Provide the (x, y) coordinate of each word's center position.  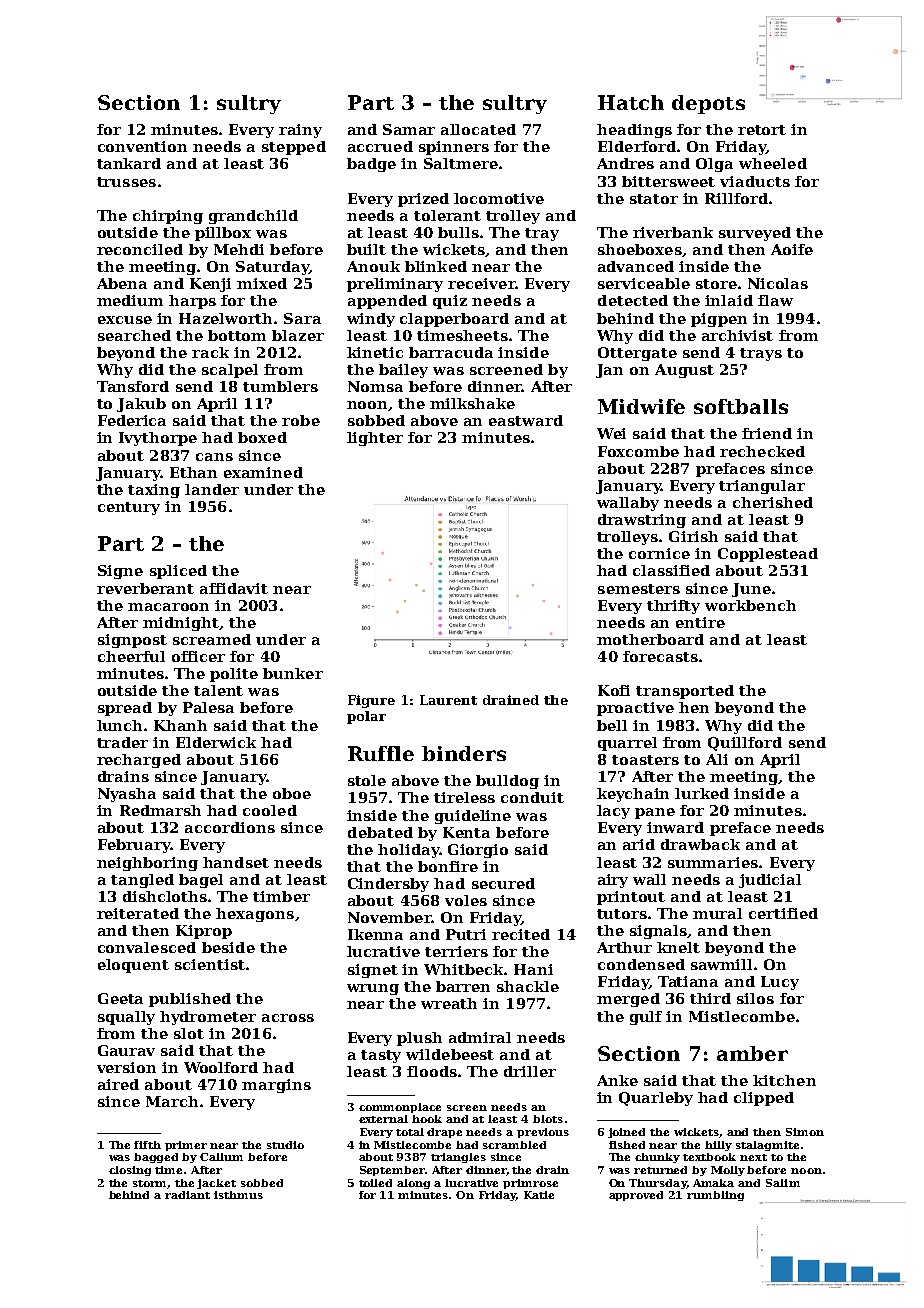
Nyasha (127, 795)
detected (633, 300)
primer (186, 1146)
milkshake (472, 403)
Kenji (210, 285)
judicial (770, 881)
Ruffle (381, 753)
